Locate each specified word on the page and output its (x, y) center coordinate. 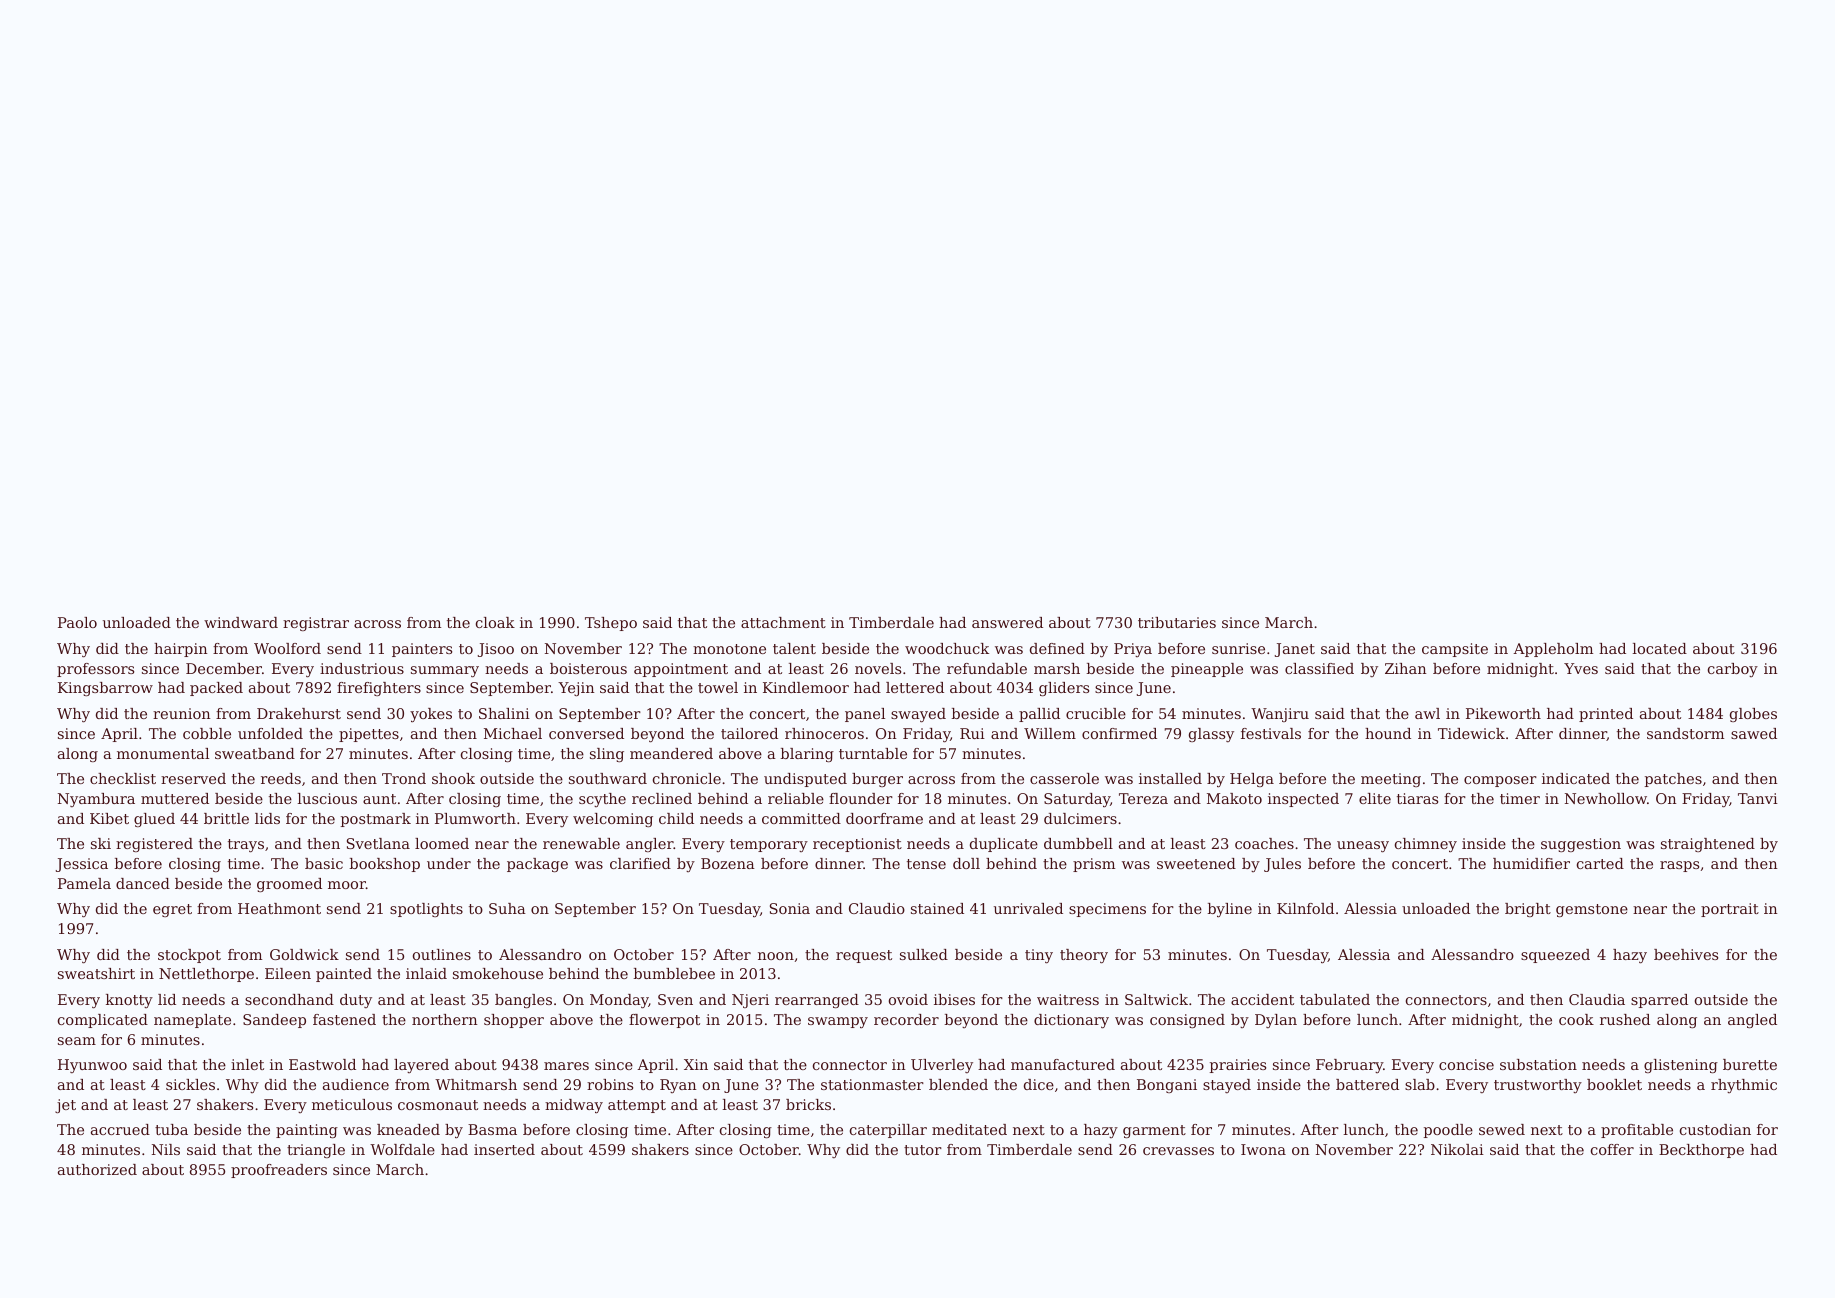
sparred (1659, 1001)
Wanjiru (1280, 715)
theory (1084, 956)
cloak (495, 622)
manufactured (1063, 1064)
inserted (504, 1149)
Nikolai (1457, 1149)
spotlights (426, 910)
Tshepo (611, 624)
